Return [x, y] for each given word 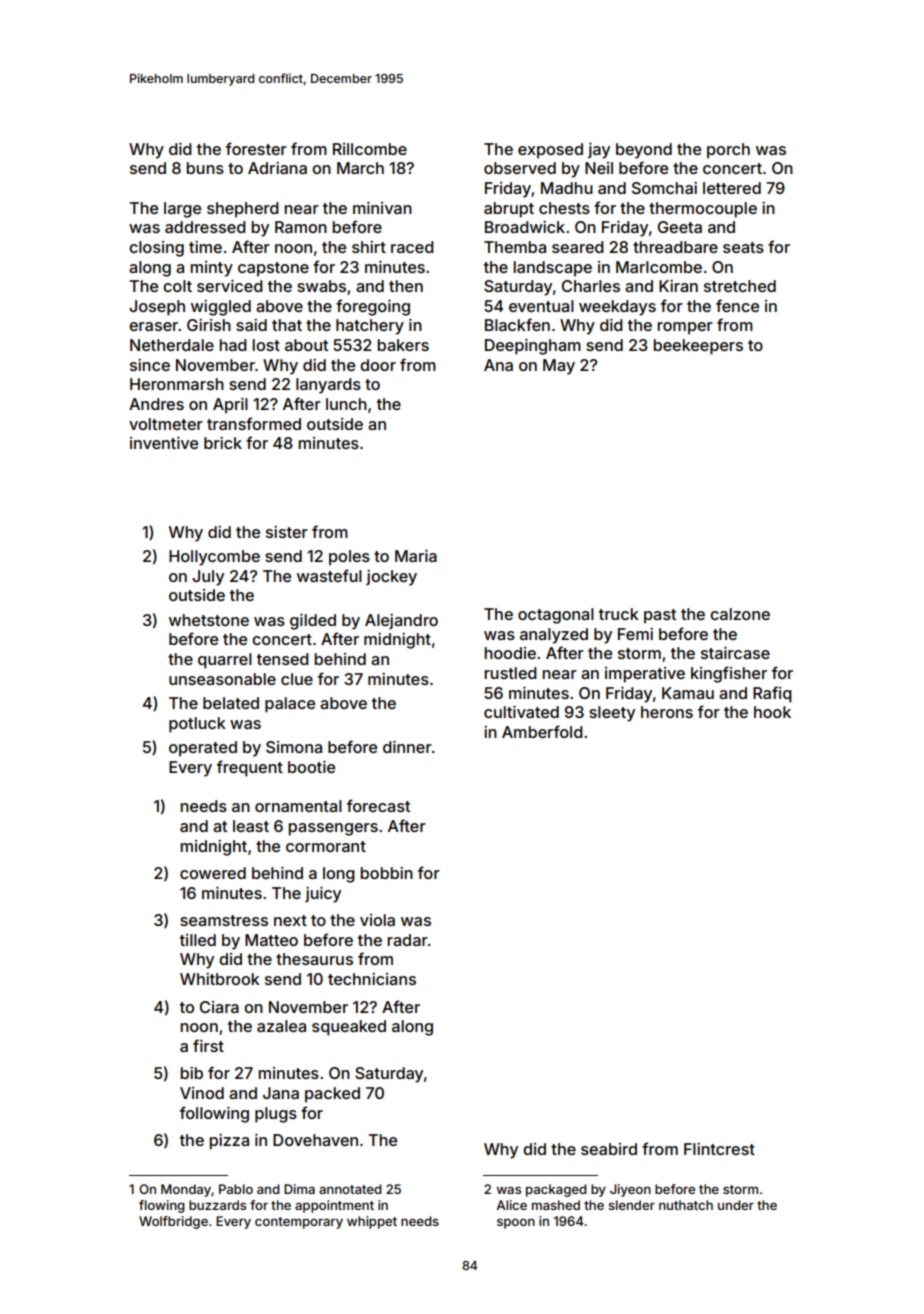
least [251, 826]
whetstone [209, 620]
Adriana [277, 168]
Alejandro [401, 621]
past [660, 616]
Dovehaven [315, 1140]
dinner [407, 747]
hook [772, 712]
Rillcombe [370, 149]
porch [728, 151]
